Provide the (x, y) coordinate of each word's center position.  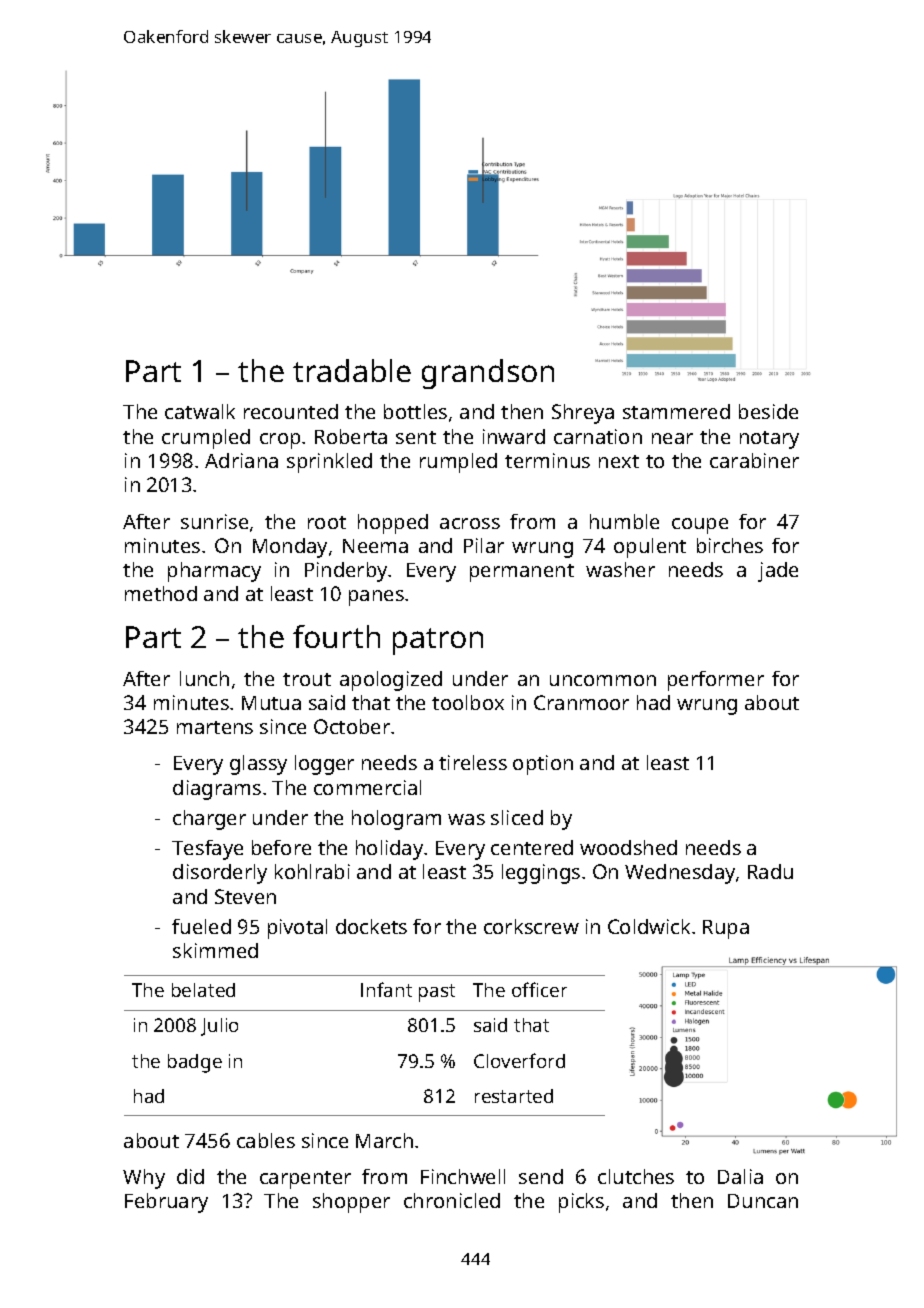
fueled (201, 926)
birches (730, 545)
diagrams (217, 790)
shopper (351, 1203)
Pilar (484, 545)
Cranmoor (581, 702)
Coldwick (649, 926)
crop (280, 441)
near (672, 438)
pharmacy (214, 572)
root (327, 522)
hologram (396, 820)
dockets (371, 926)
